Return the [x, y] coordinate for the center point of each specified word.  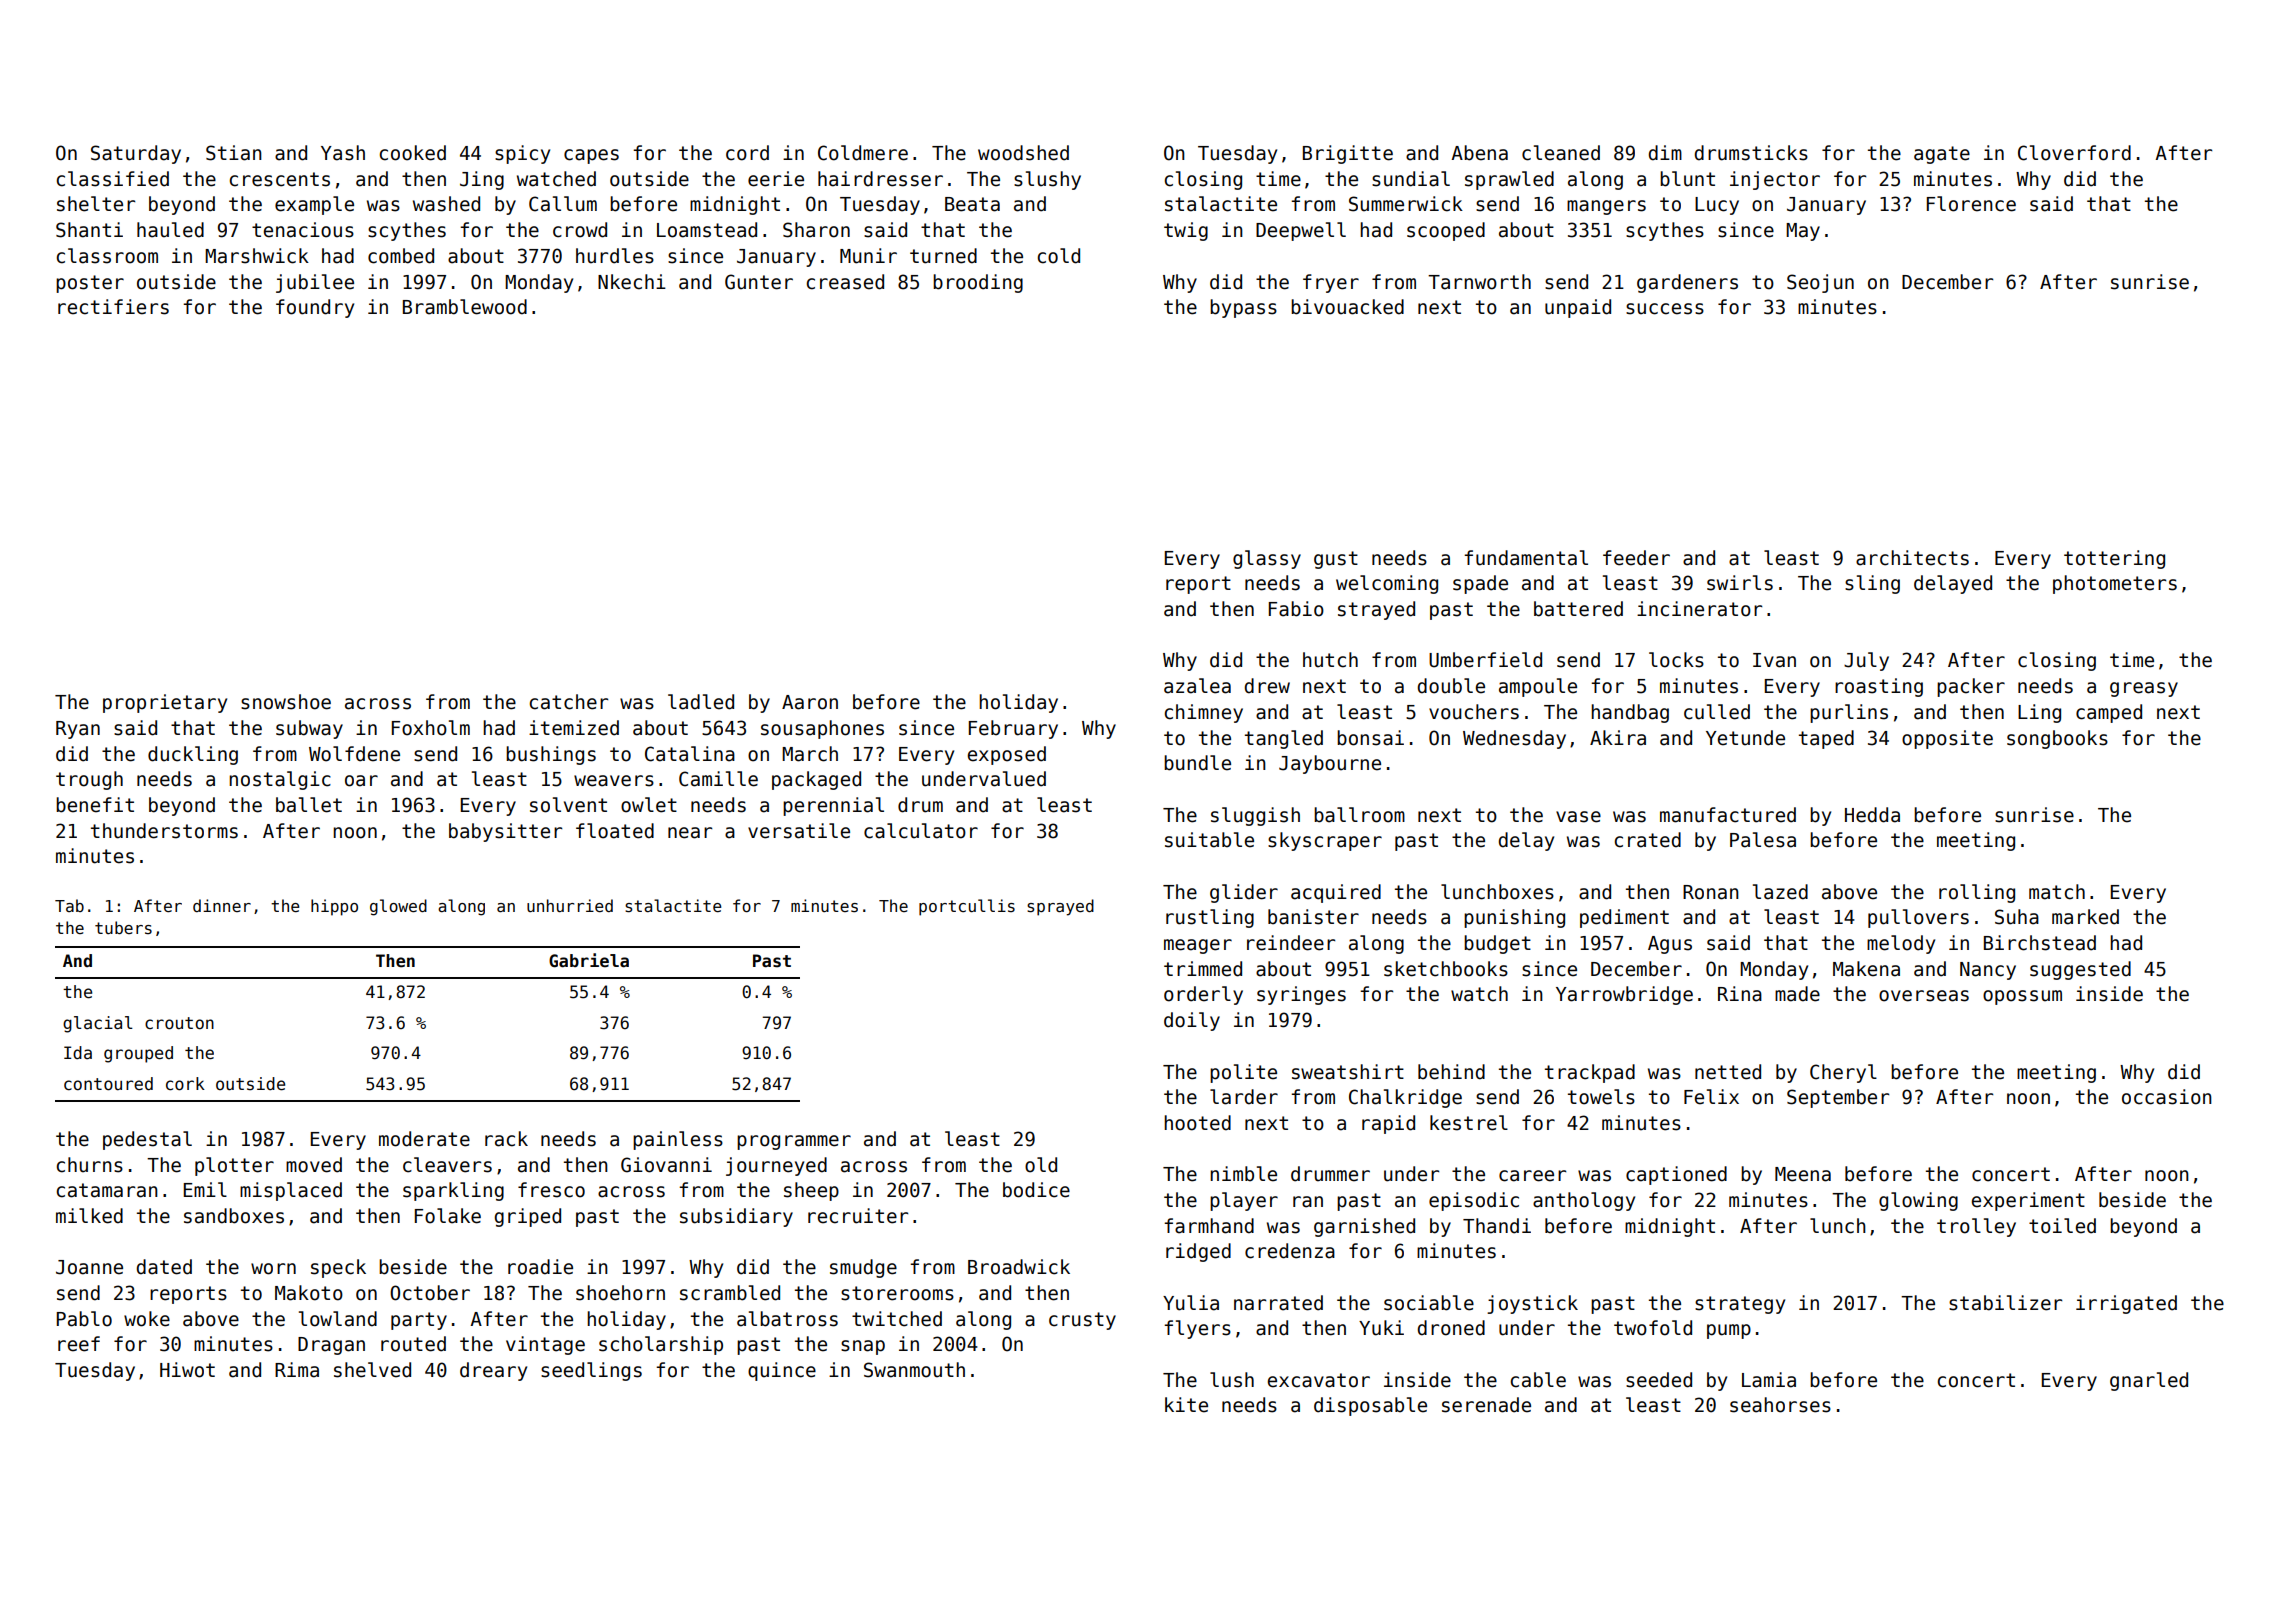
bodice [1036, 1190]
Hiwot [187, 1370]
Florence [1971, 204]
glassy [1267, 559]
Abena [1479, 153]
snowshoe [286, 702]
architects [1912, 558]
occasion [2167, 1097]
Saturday [136, 154]
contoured [108, 1084]
